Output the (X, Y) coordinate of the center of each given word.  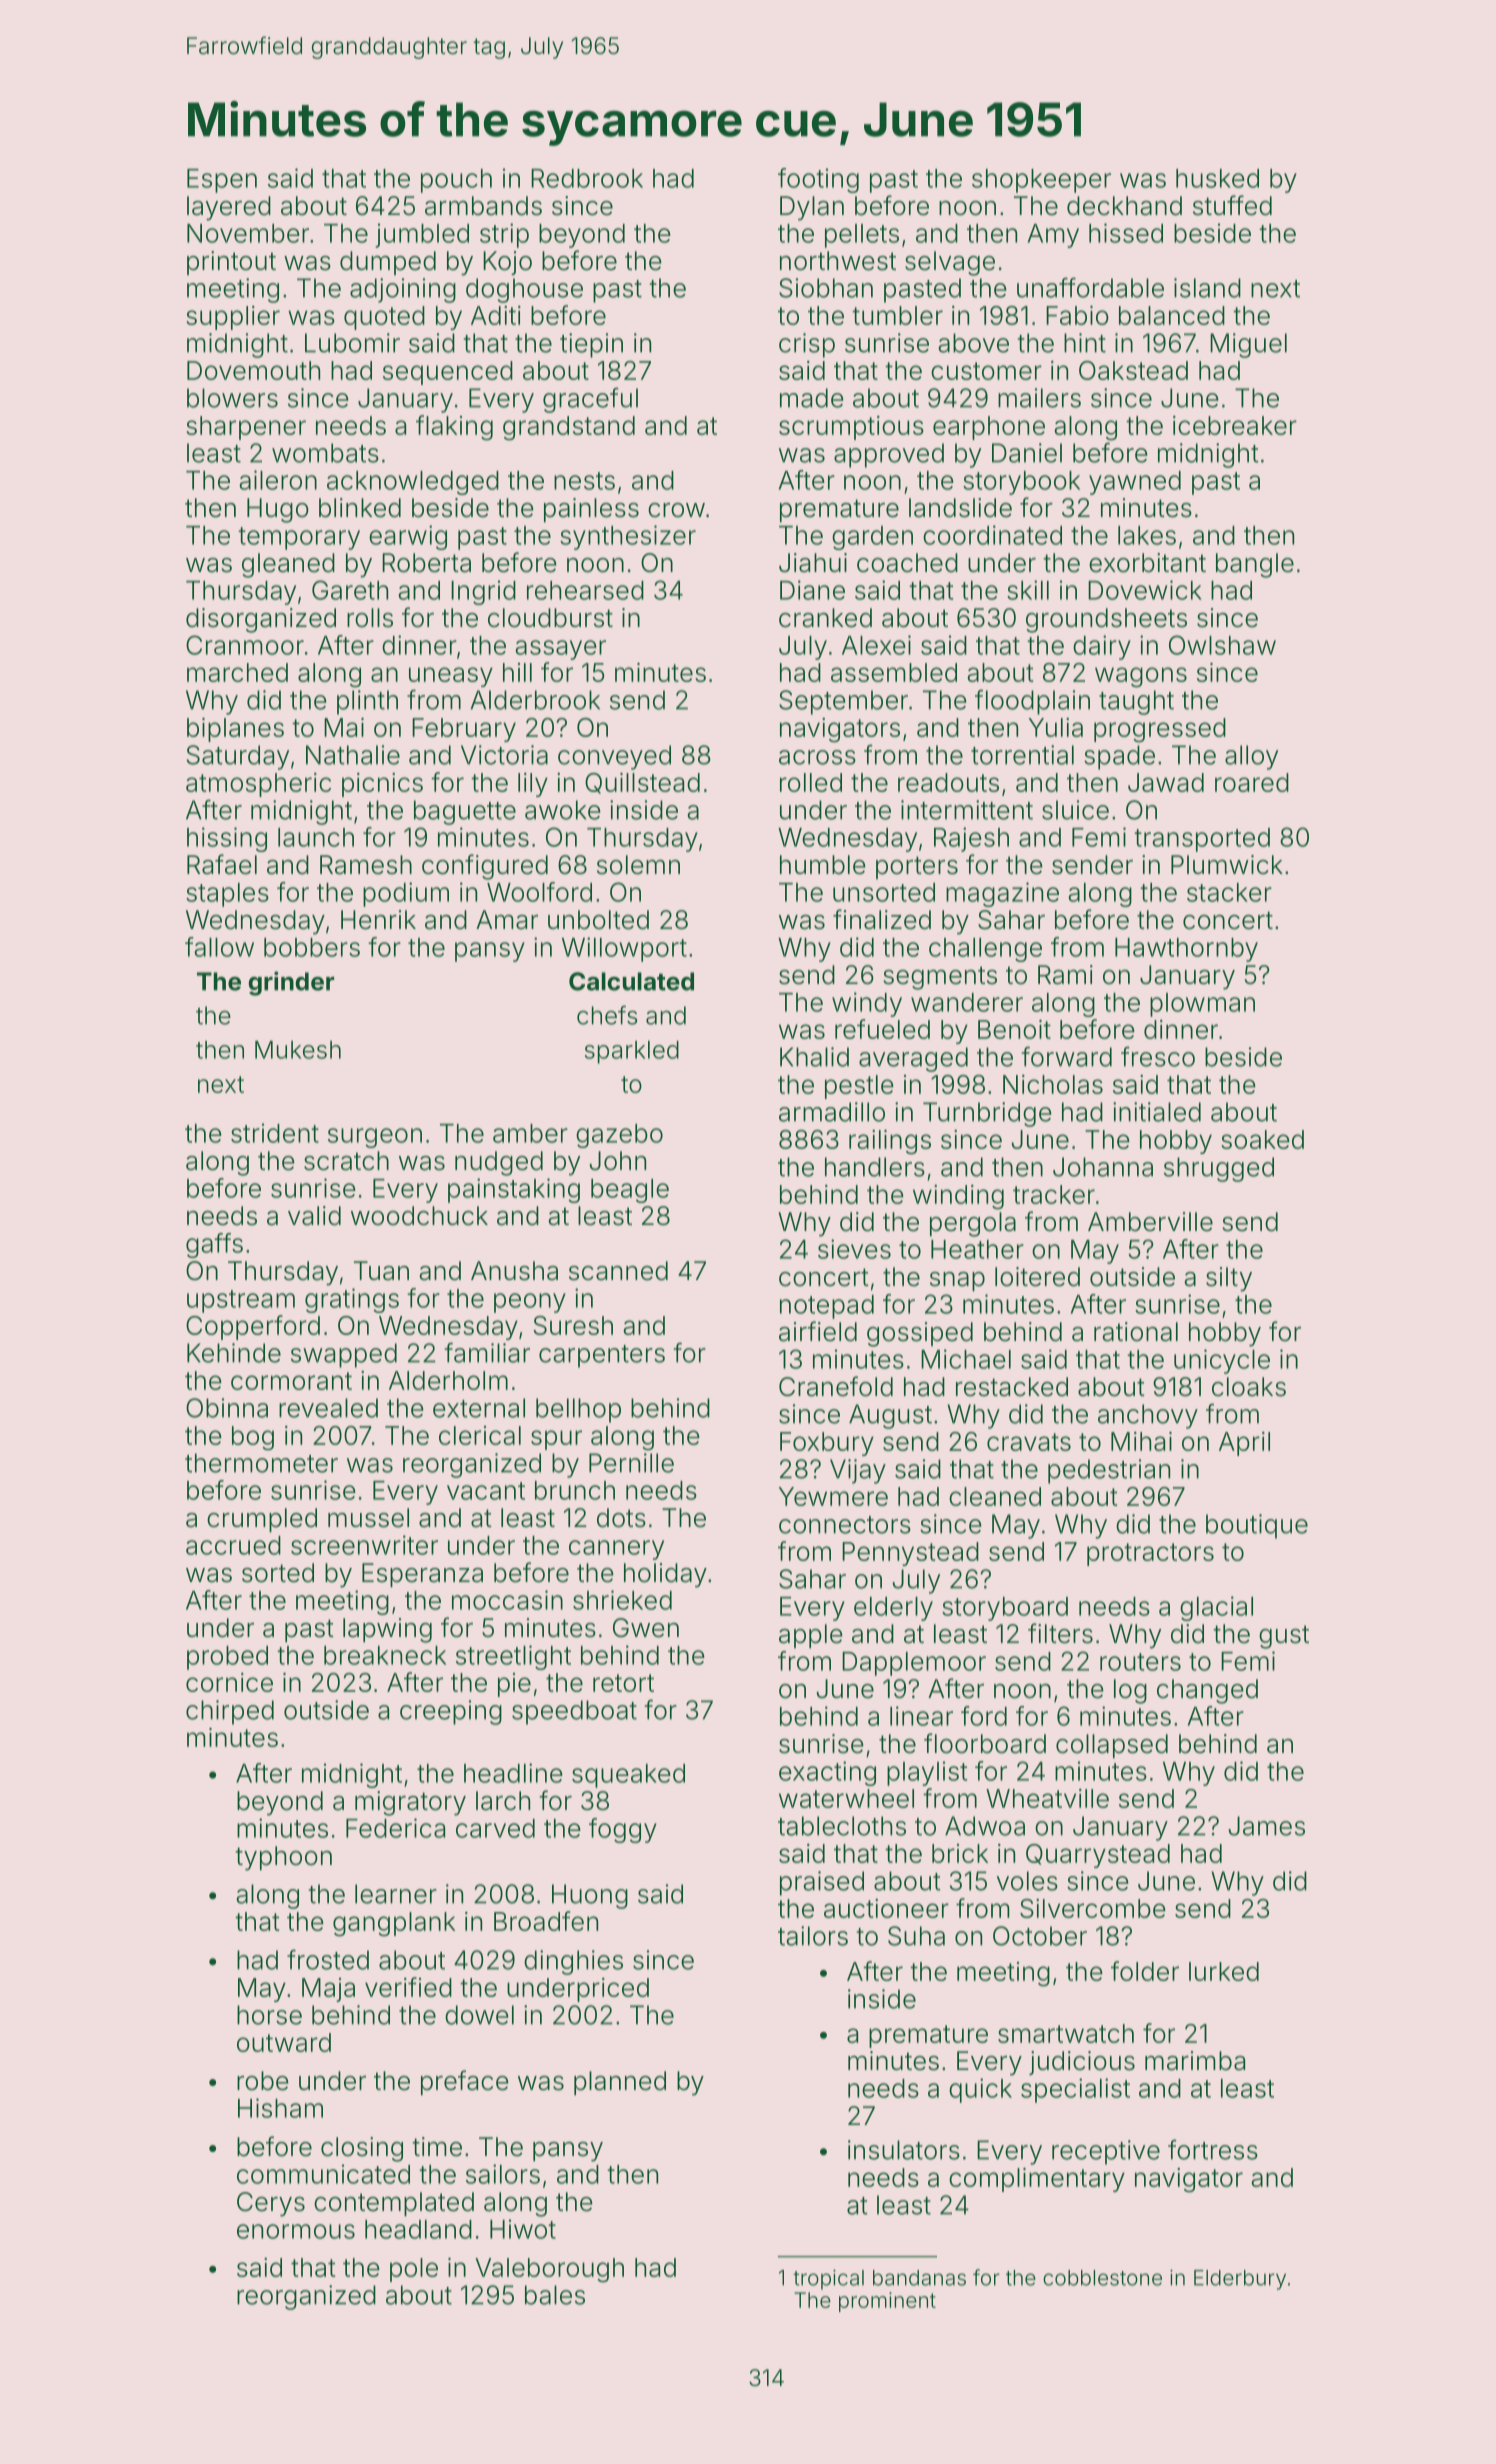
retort (623, 1683)
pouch (456, 181)
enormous (296, 2231)
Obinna (227, 1408)
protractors (1150, 1554)
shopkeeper (1041, 181)
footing (818, 180)
